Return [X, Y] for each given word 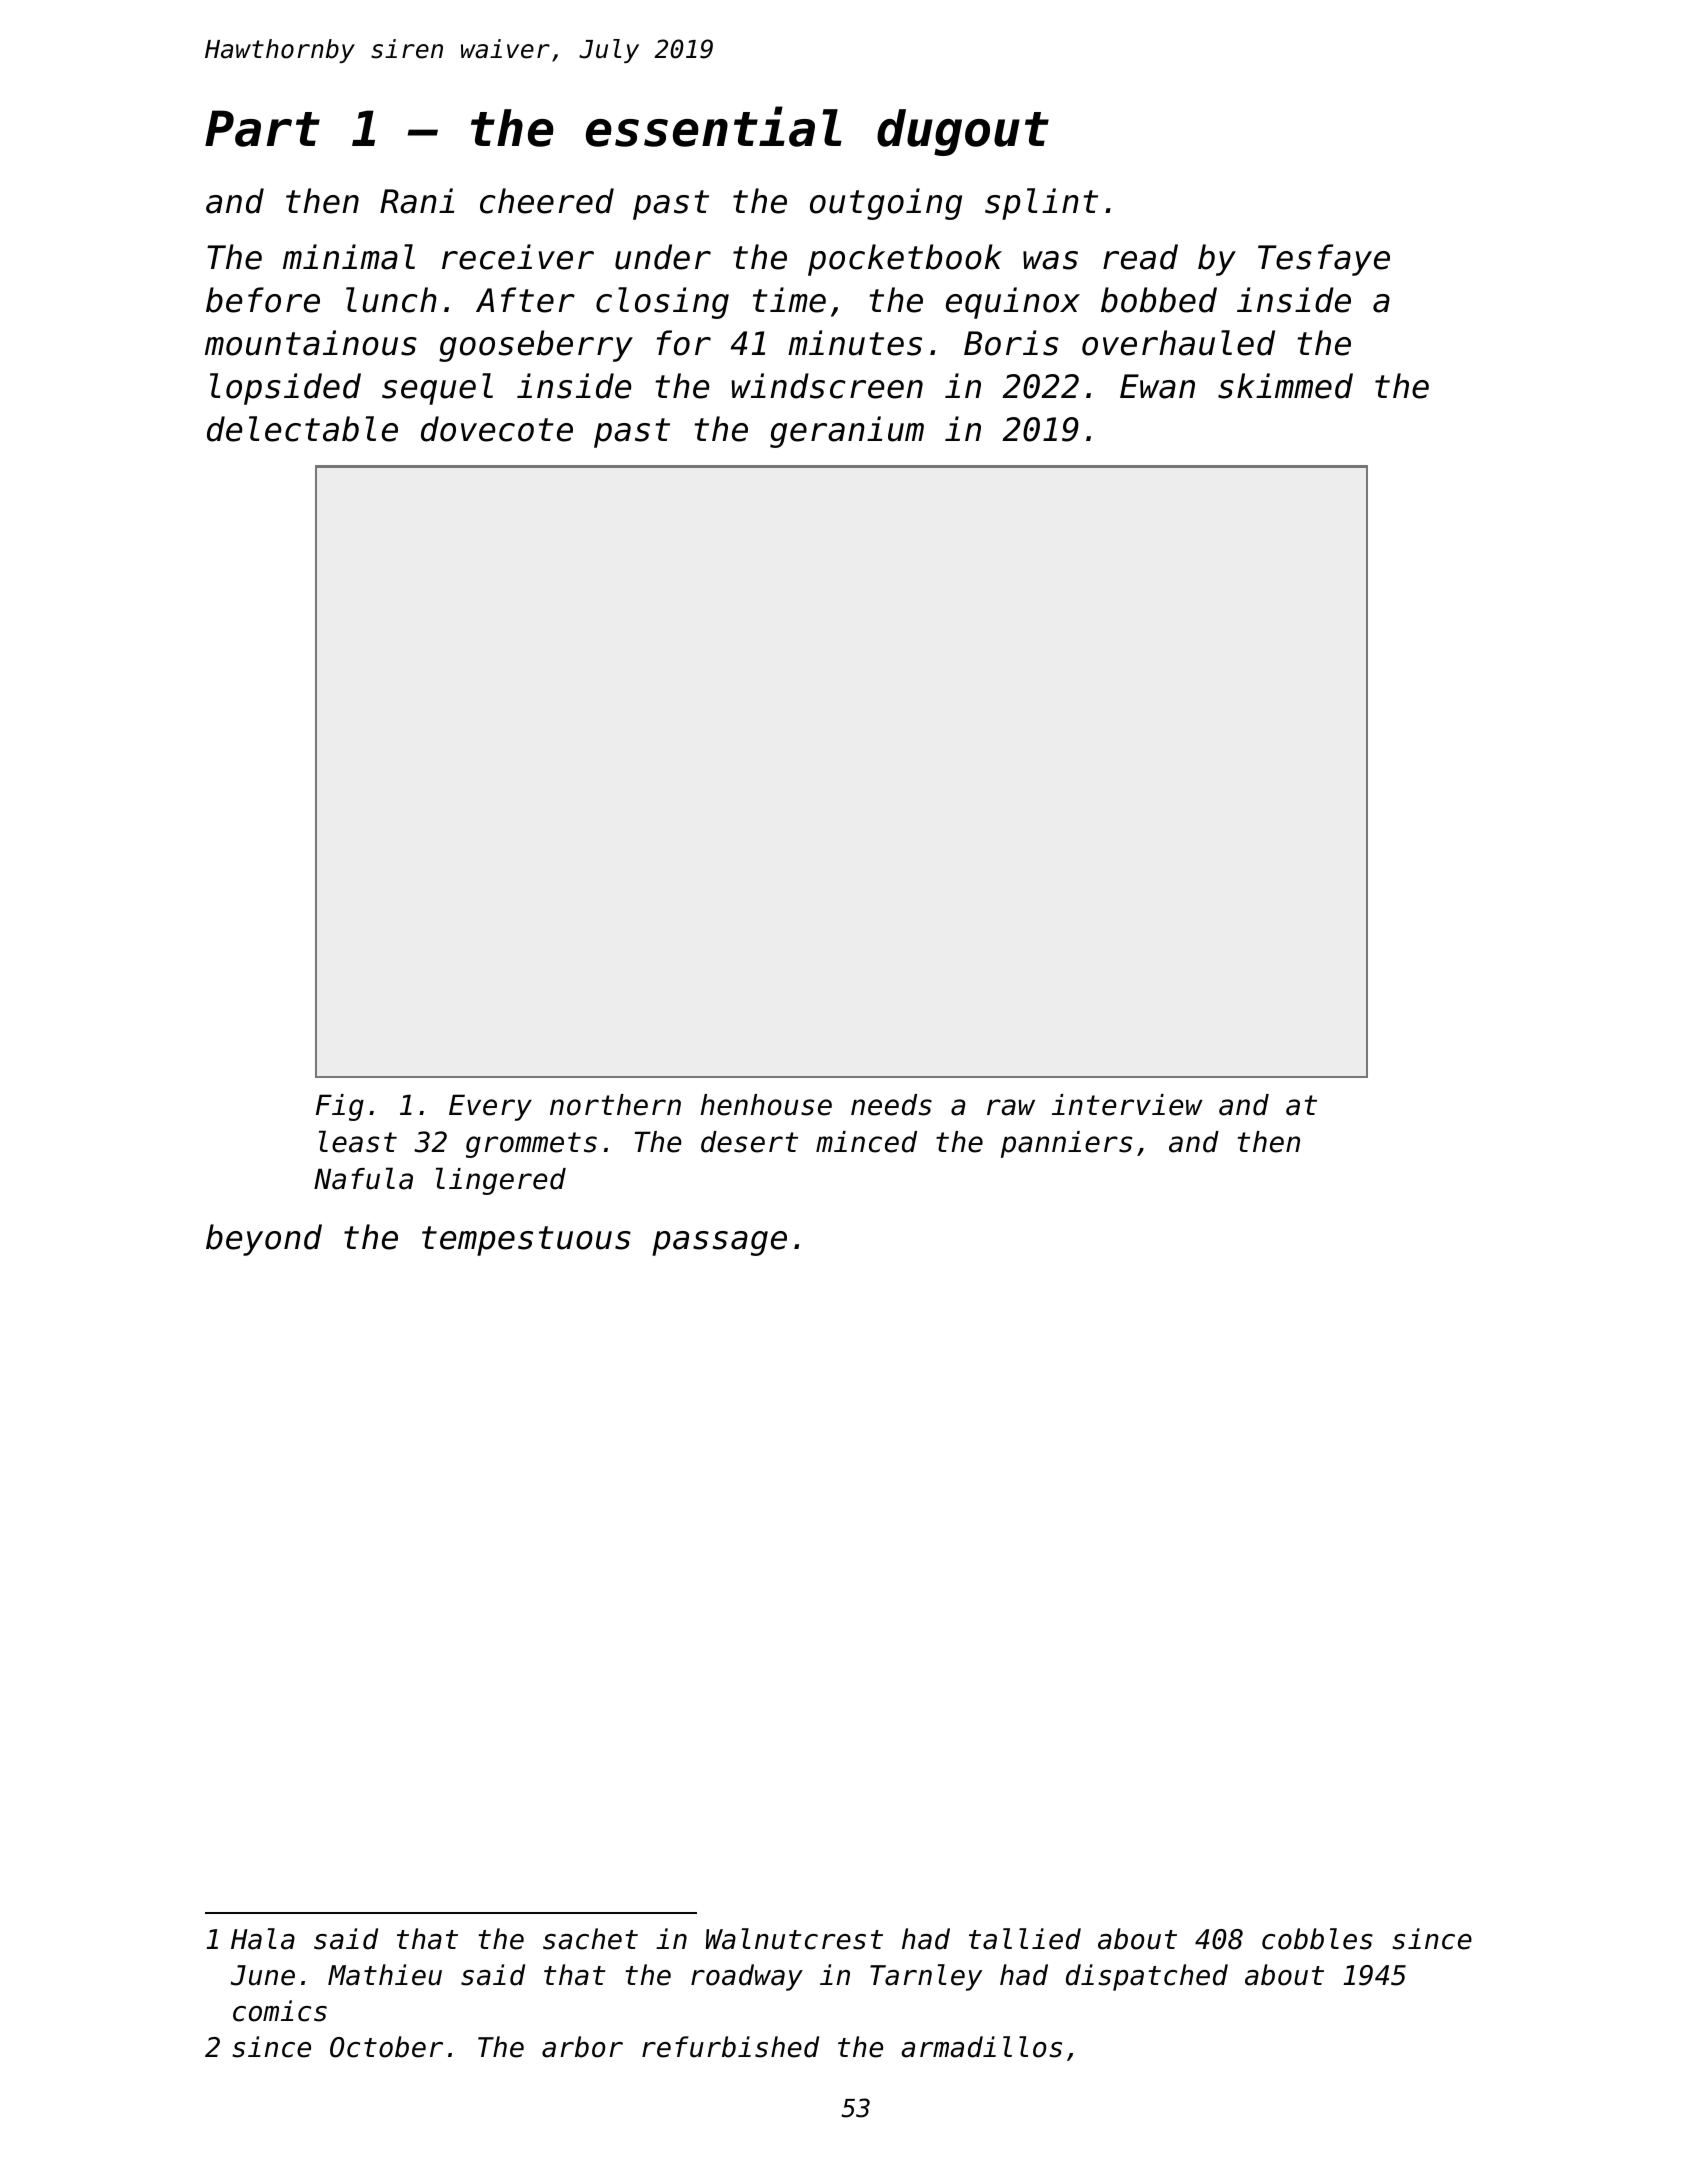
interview [1127, 1105]
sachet [590, 1939]
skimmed [1285, 386]
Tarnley [926, 1977]
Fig [340, 1107]
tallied [1025, 1939]
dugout [963, 132]
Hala [263, 1939]
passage [719, 1243]
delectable [302, 429]
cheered [547, 201]
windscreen [827, 386]
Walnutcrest [794, 1939]
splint [1041, 204]
